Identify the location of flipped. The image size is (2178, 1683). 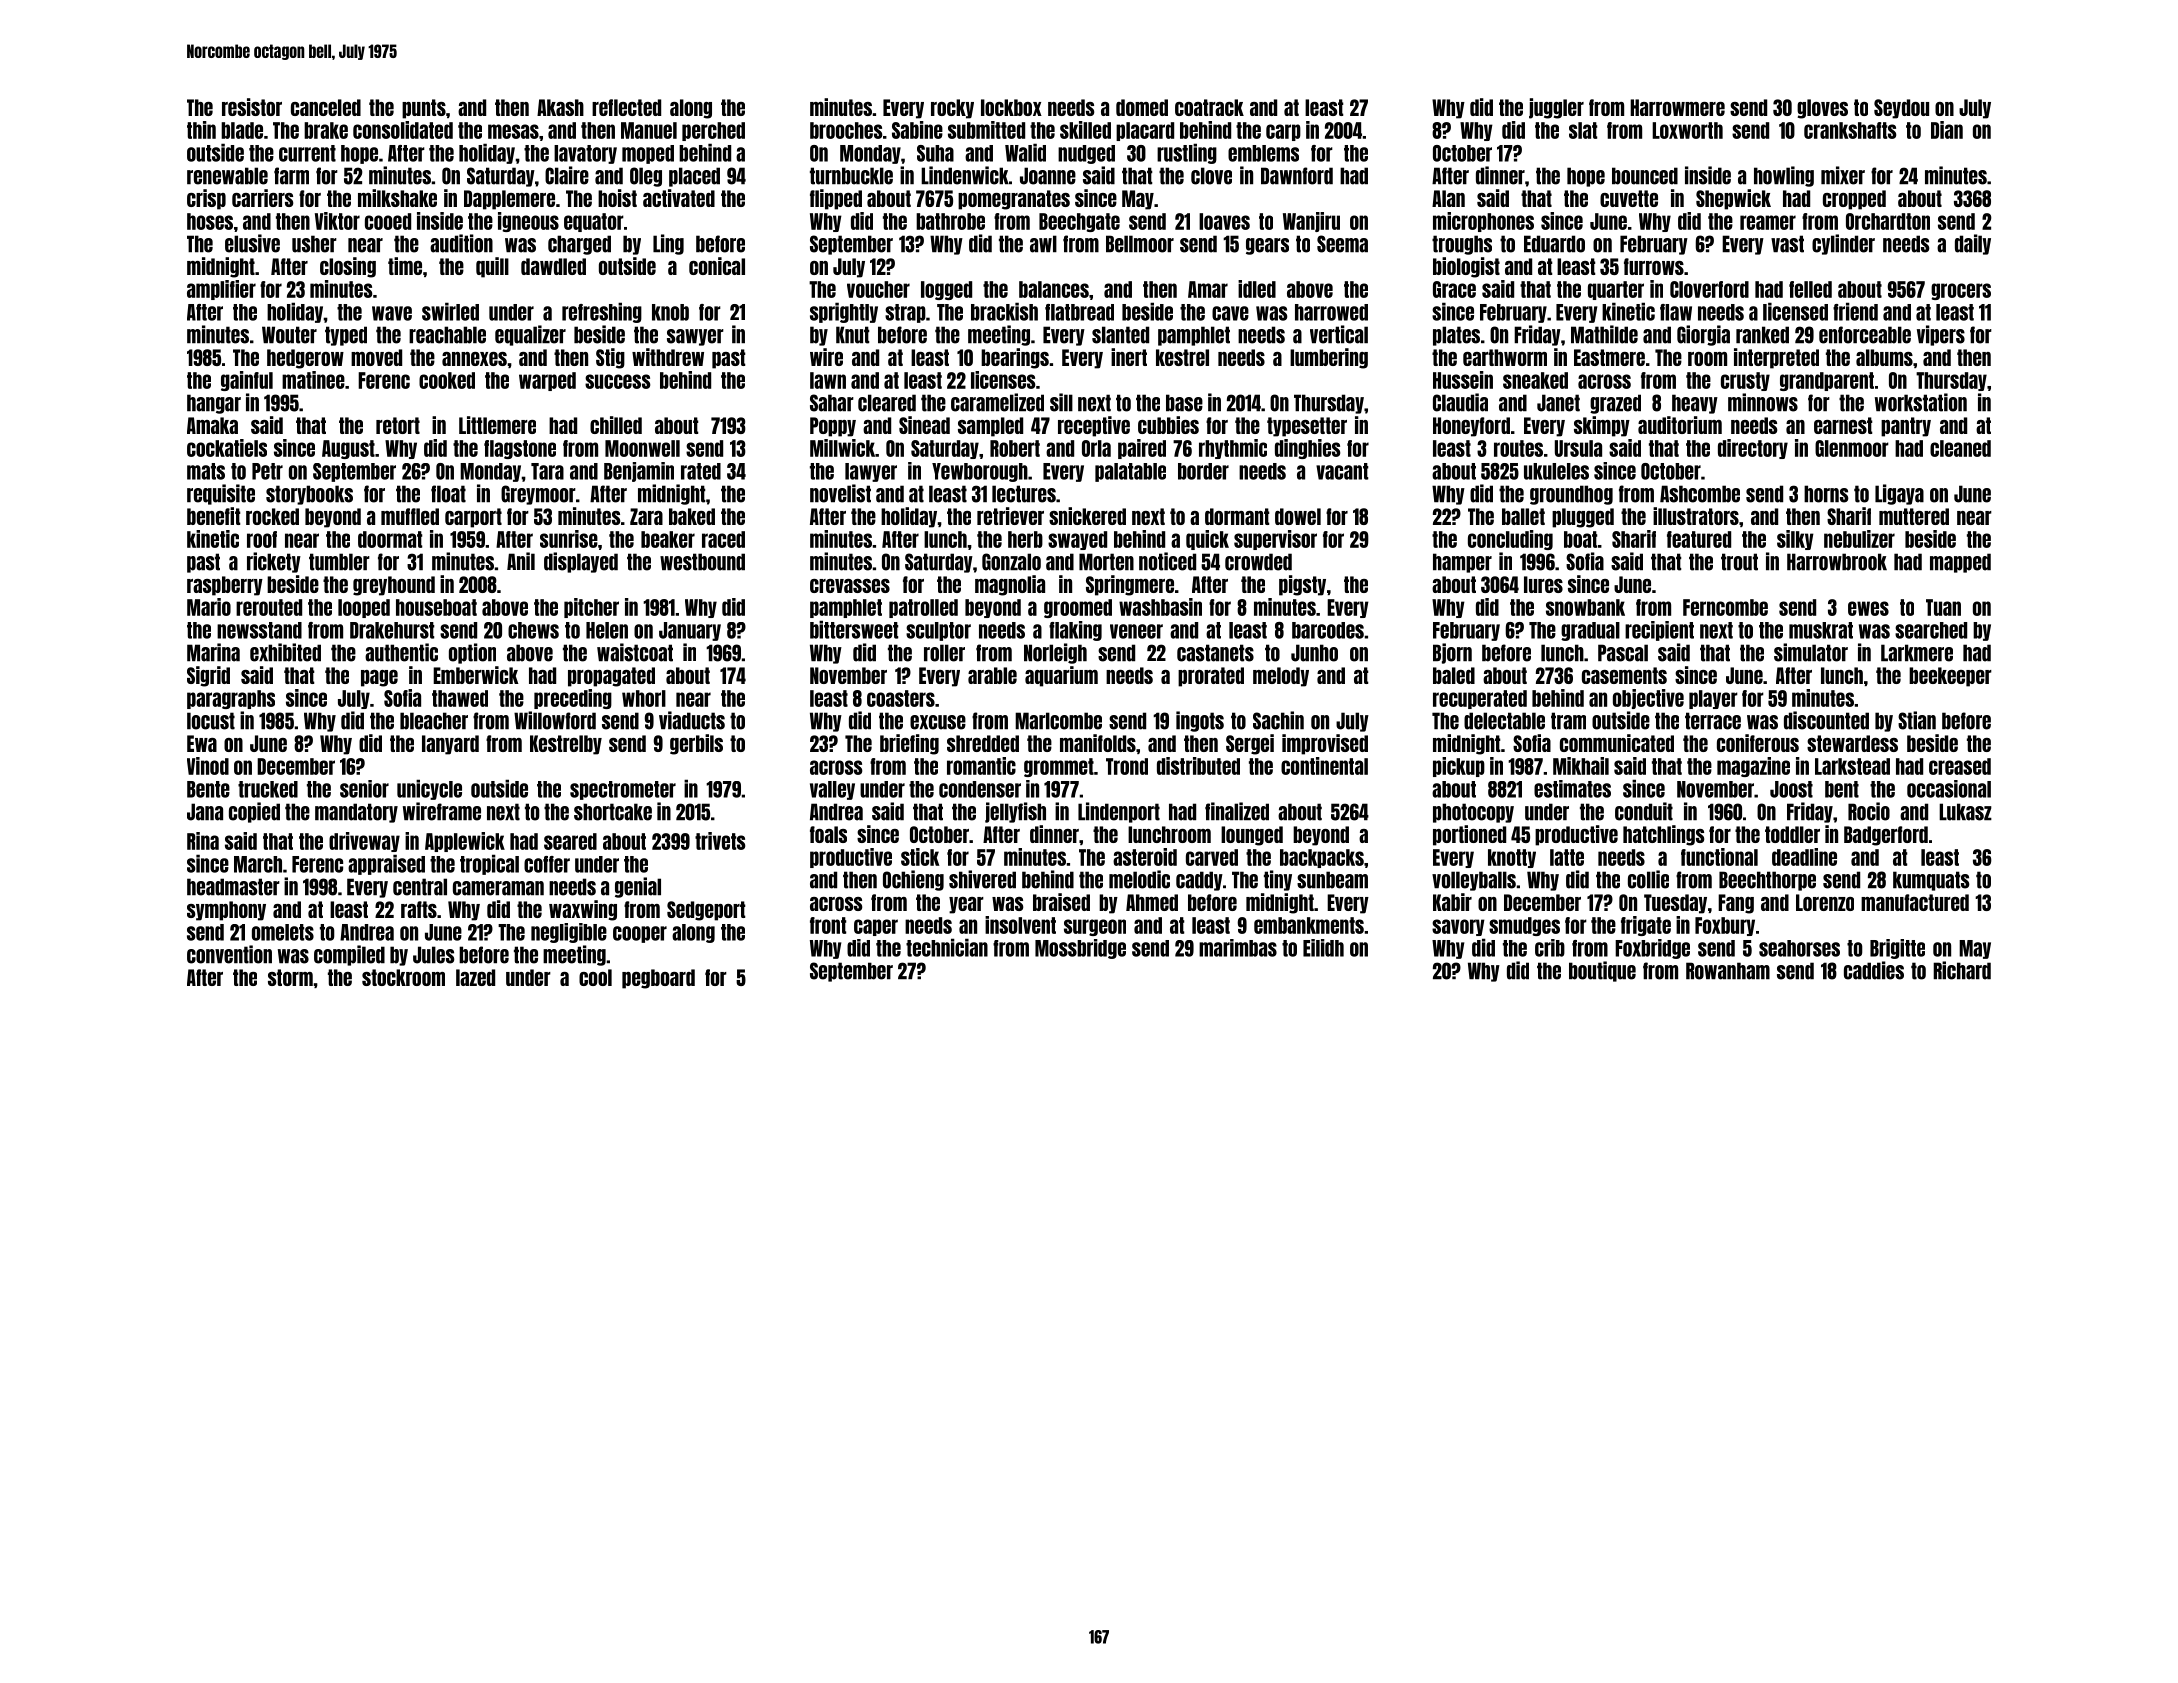
(836, 199).
